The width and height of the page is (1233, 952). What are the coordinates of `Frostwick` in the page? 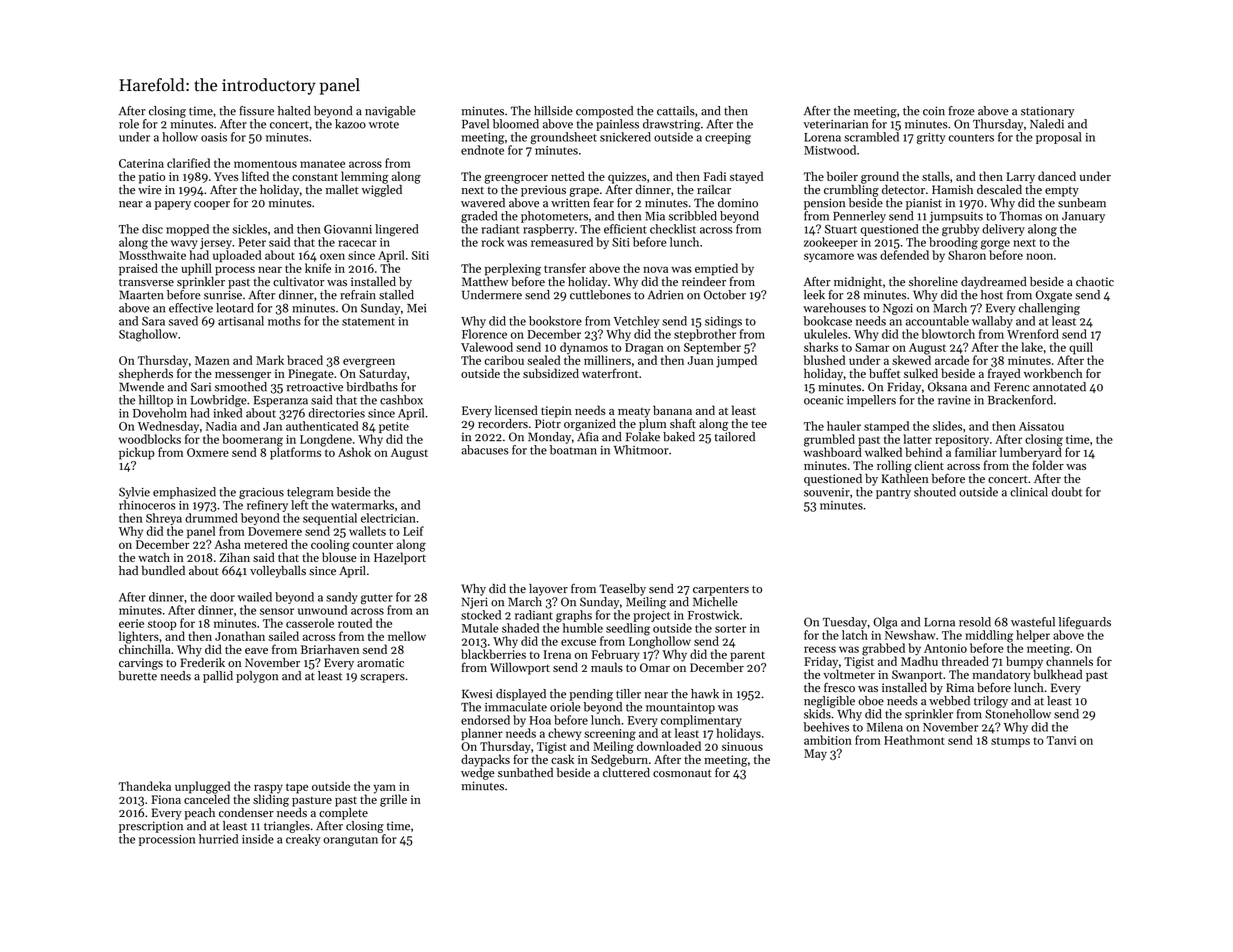 It's located at (713, 615).
